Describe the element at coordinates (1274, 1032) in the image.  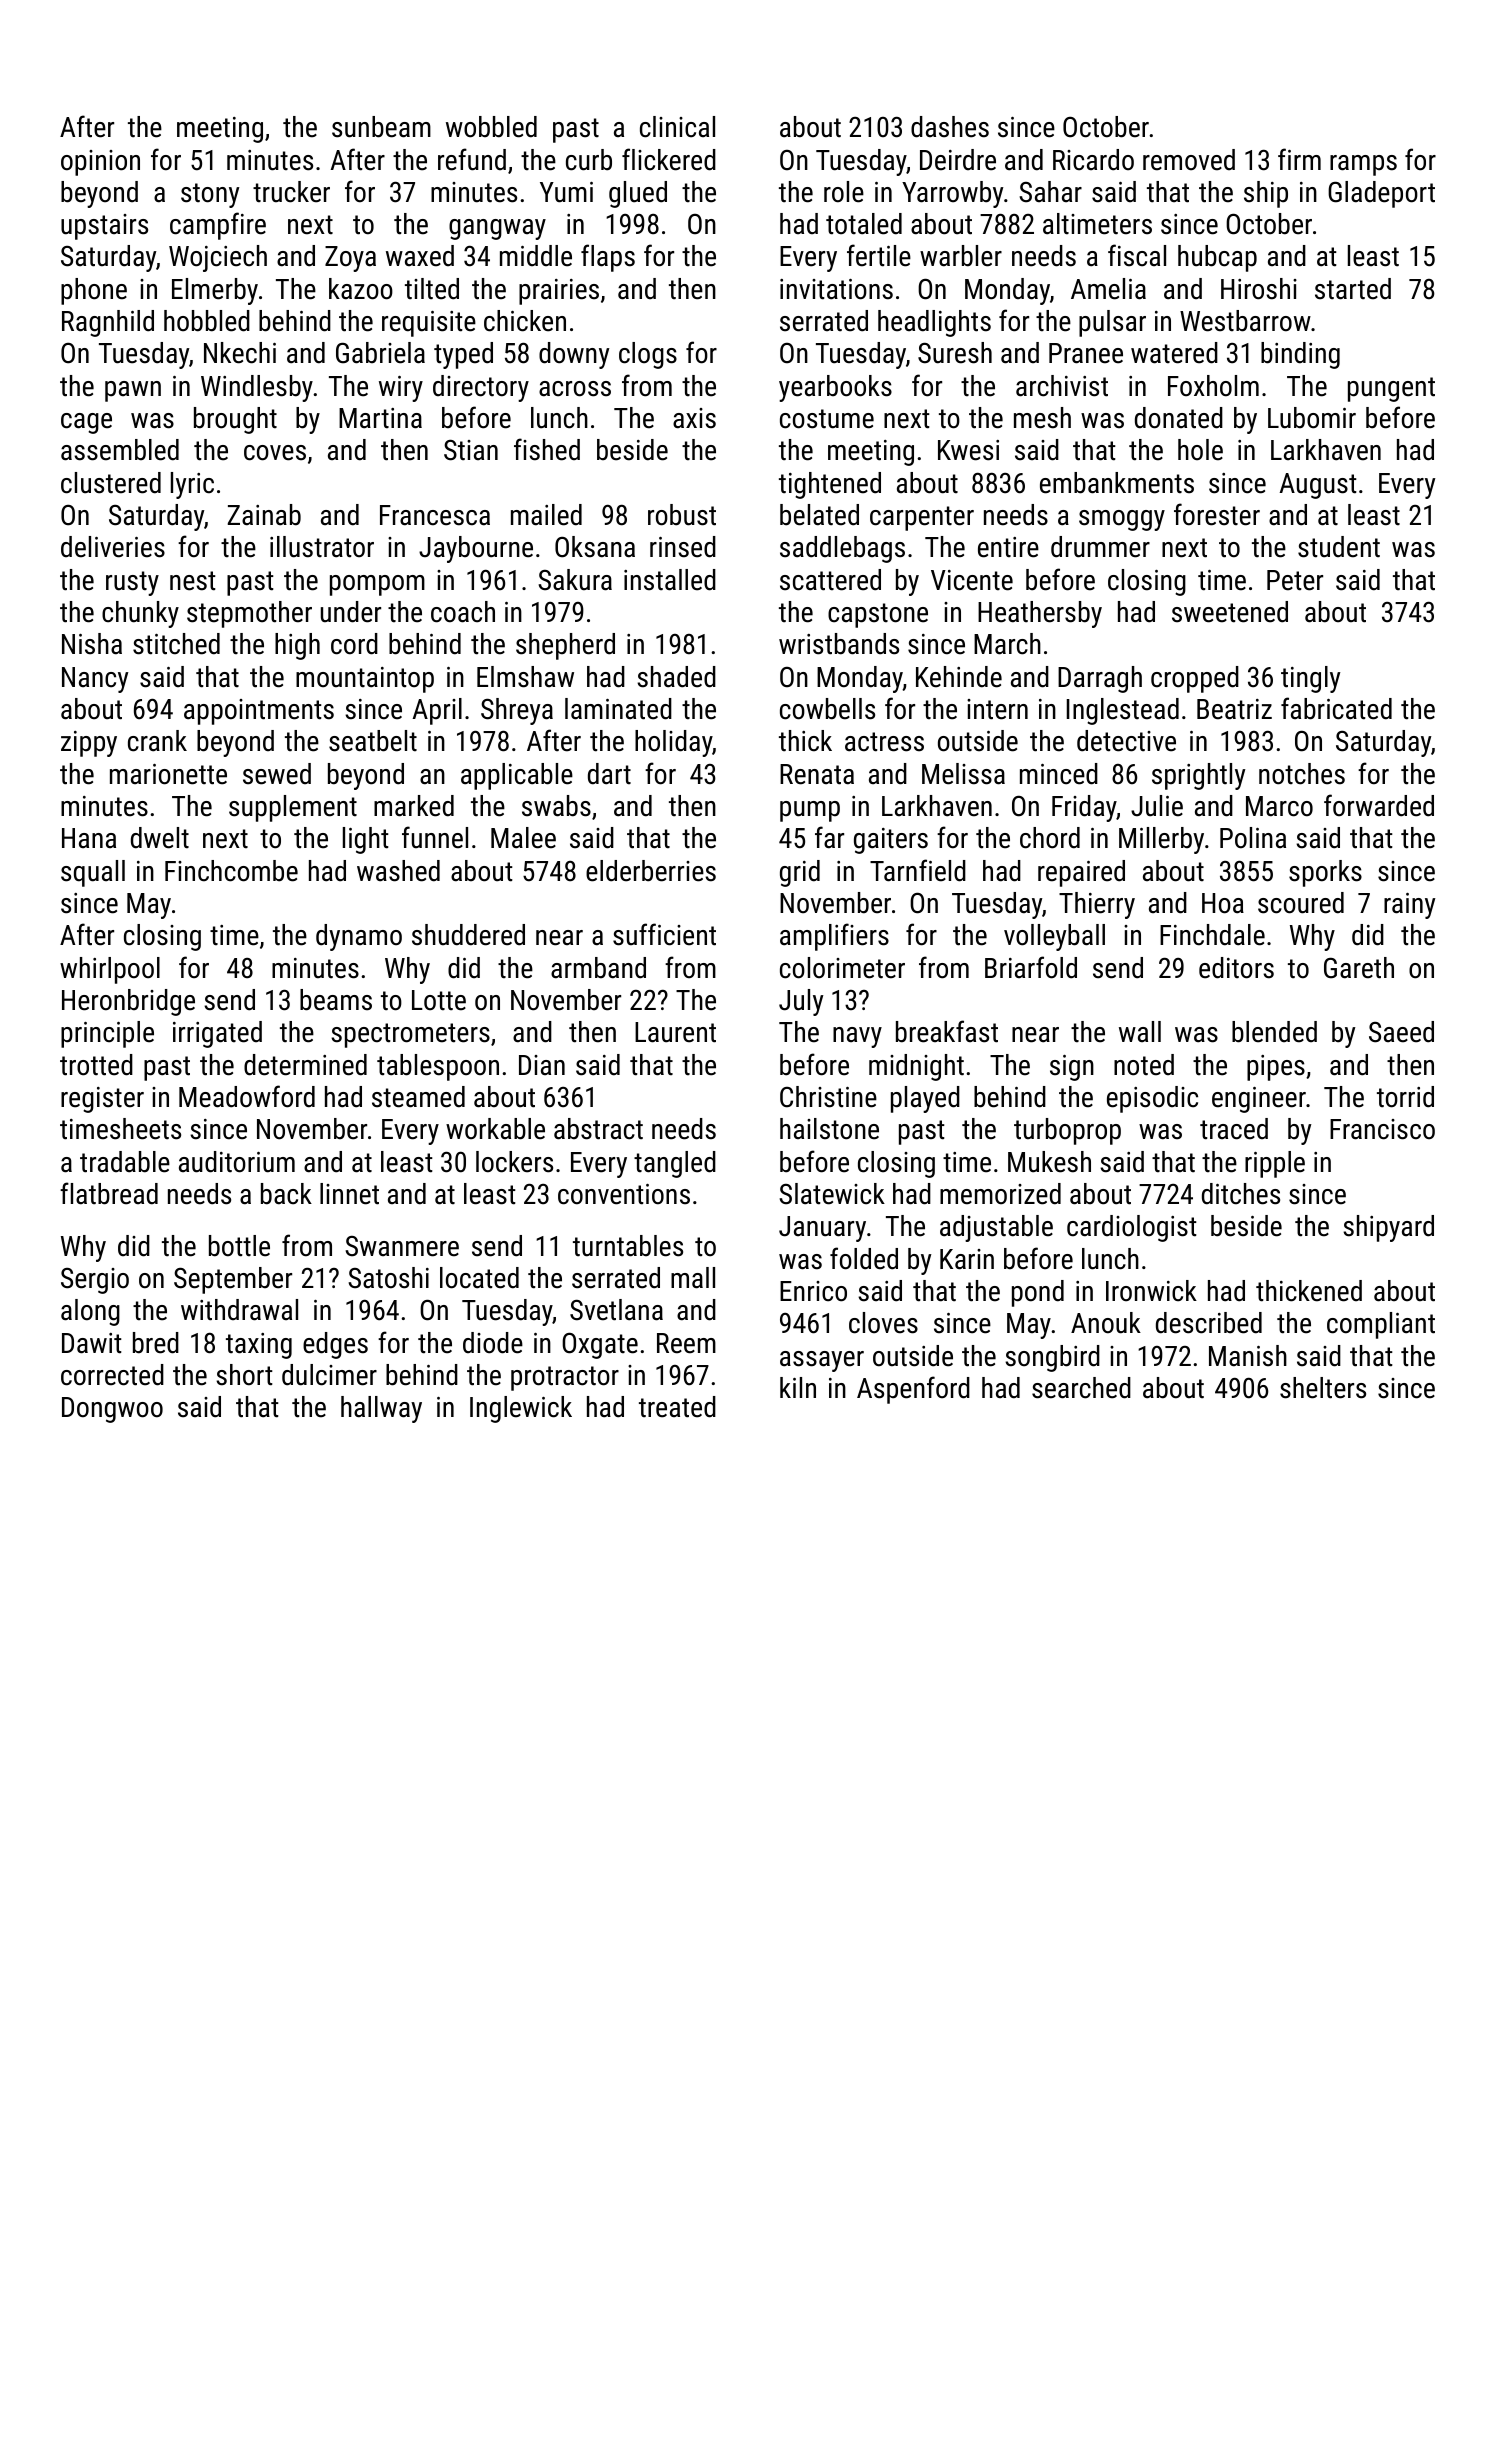
I see `blended` at that location.
